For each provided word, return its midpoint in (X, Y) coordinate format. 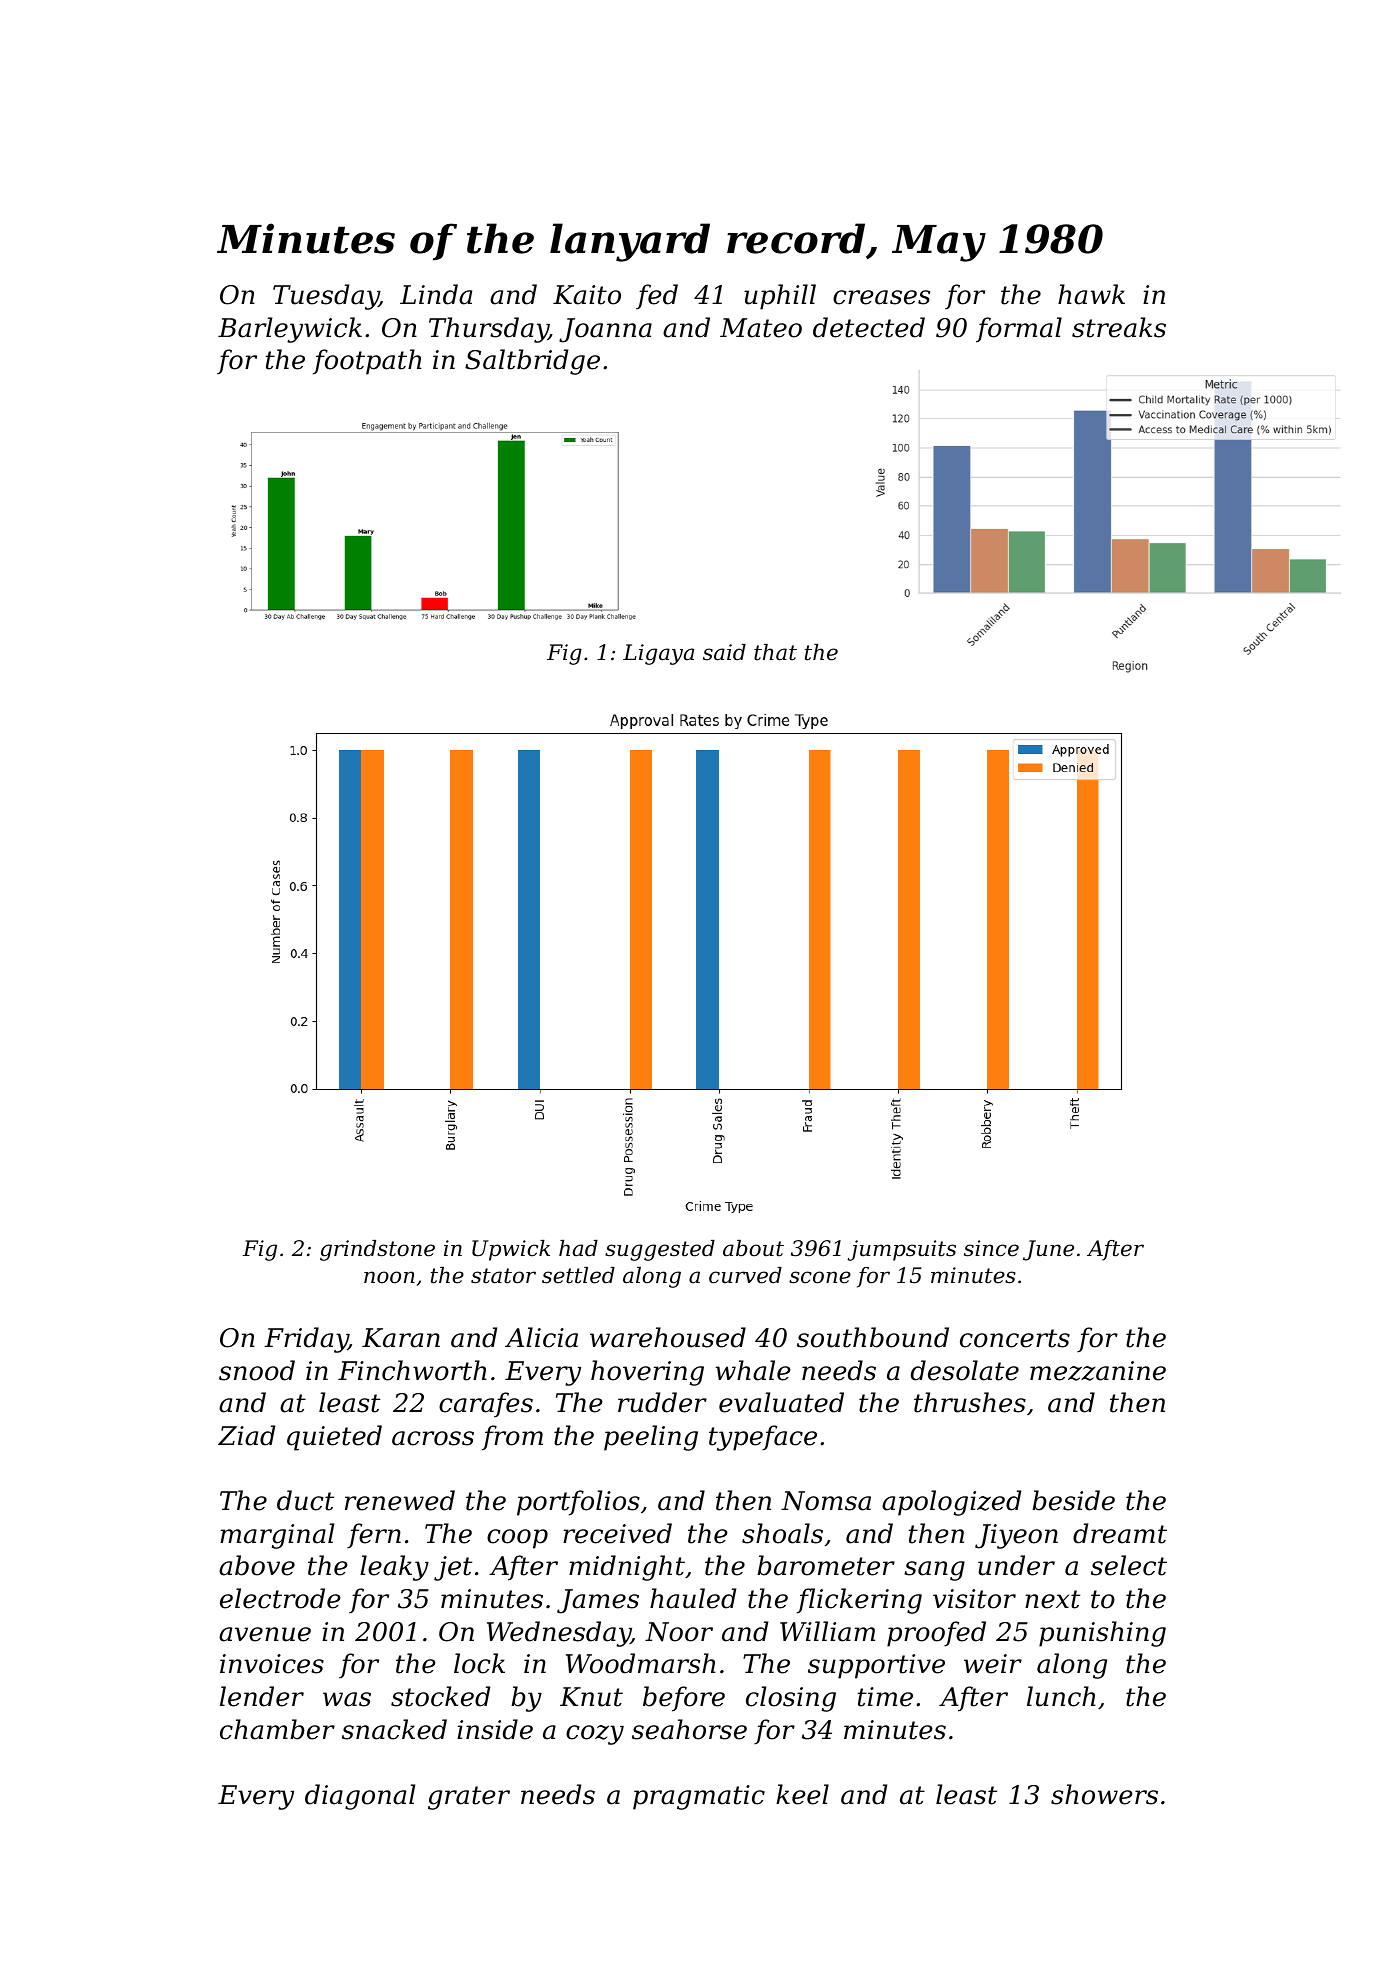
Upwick (511, 1250)
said (724, 652)
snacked (394, 1729)
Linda (436, 294)
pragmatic (699, 1797)
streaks (1119, 327)
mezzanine (1098, 1371)
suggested (660, 1250)
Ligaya (658, 654)
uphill (780, 297)
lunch (1061, 1696)
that (775, 652)
